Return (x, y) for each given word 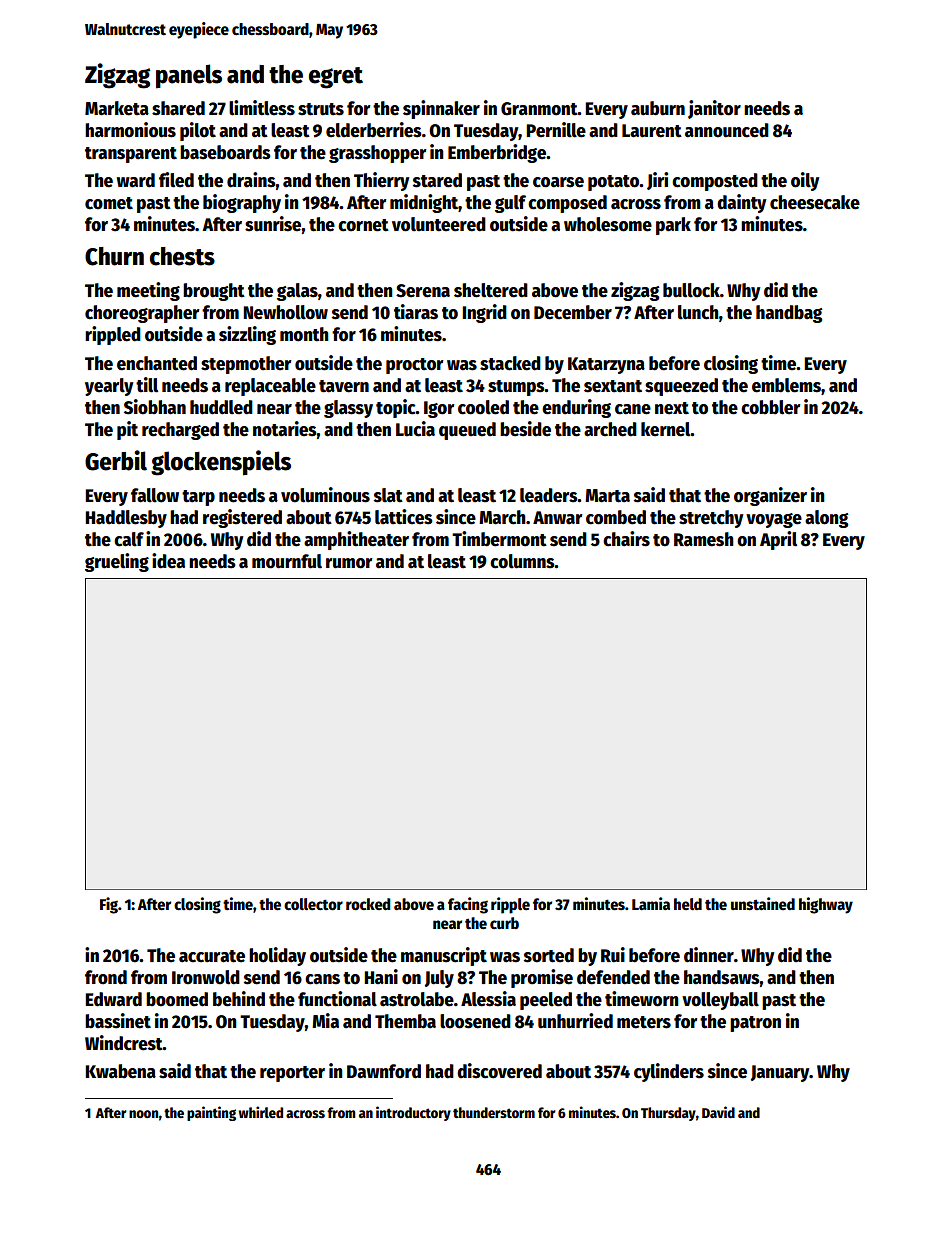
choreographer (142, 314)
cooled (483, 407)
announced (727, 130)
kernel (666, 429)
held (688, 904)
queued (467, 431)
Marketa (117, 108)
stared (437, 180)
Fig (109, 905)
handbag (789, 314)
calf (129, 539)
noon (144, 1114)
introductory (413, 1113)
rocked (368, 904)
